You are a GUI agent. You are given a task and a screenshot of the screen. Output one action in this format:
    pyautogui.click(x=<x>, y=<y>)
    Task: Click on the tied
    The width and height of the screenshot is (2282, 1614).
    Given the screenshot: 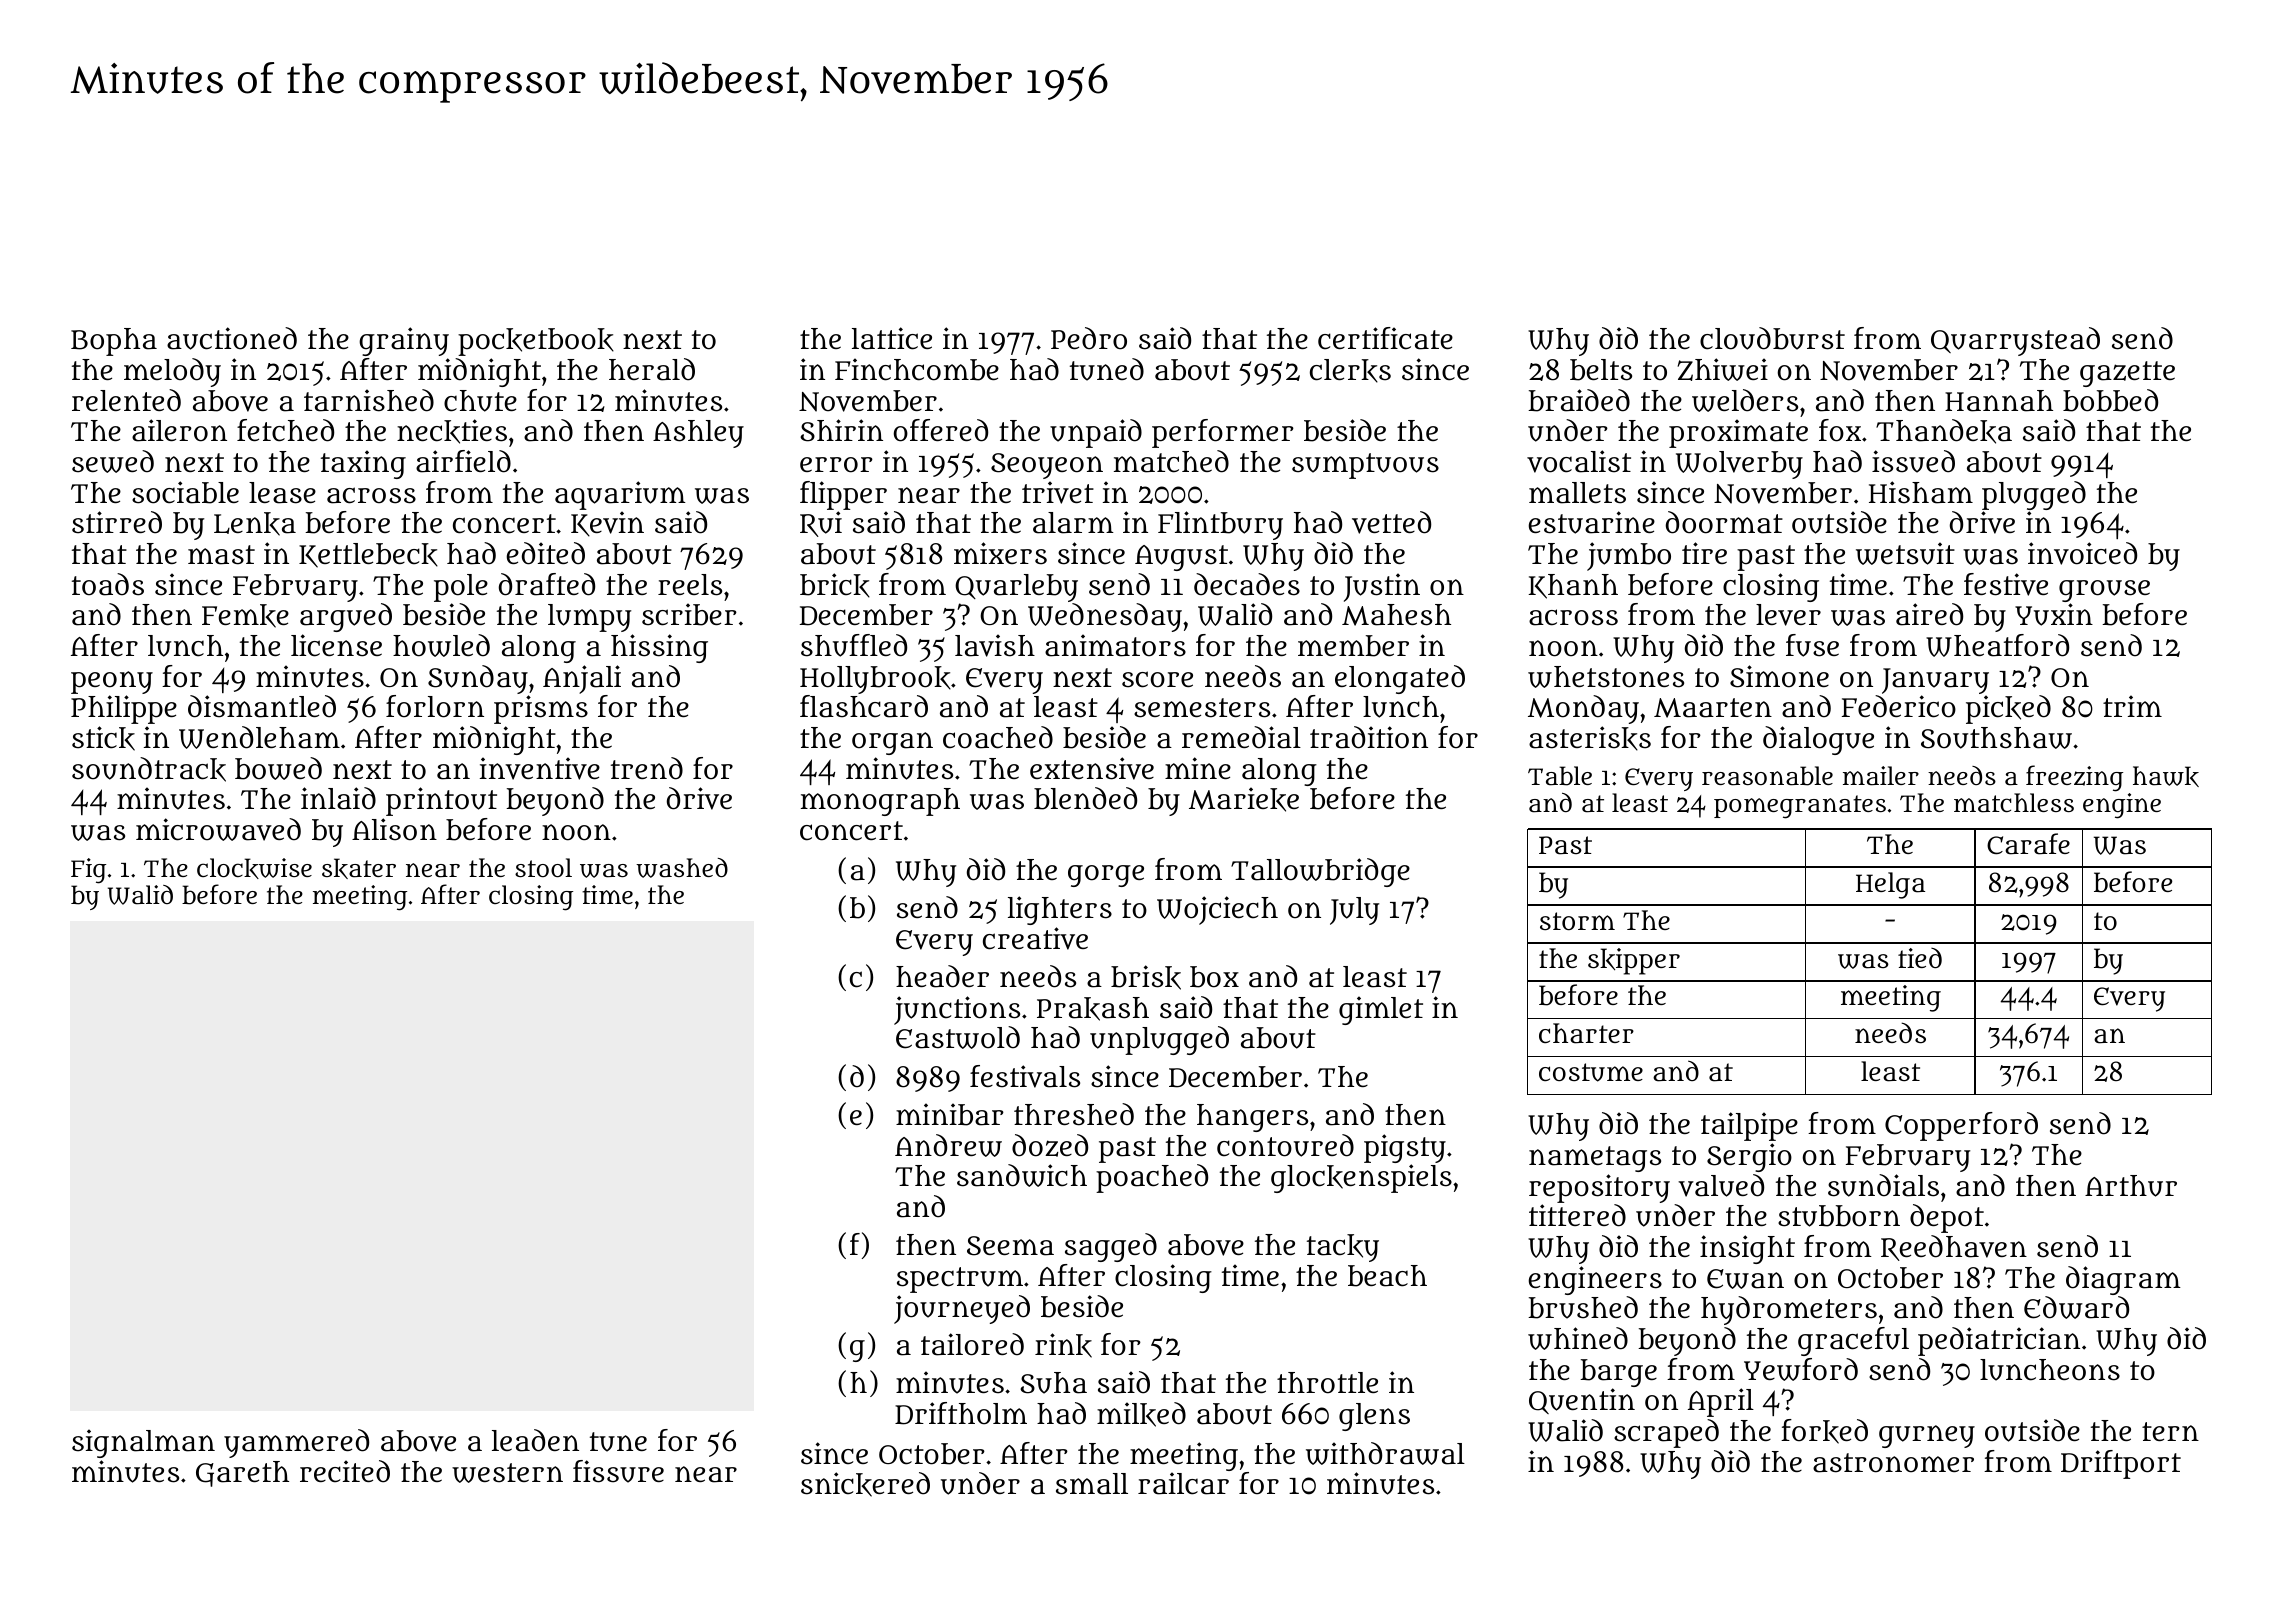 What is the action you would take?
    pyautogui.click(x=1920, y=958)
